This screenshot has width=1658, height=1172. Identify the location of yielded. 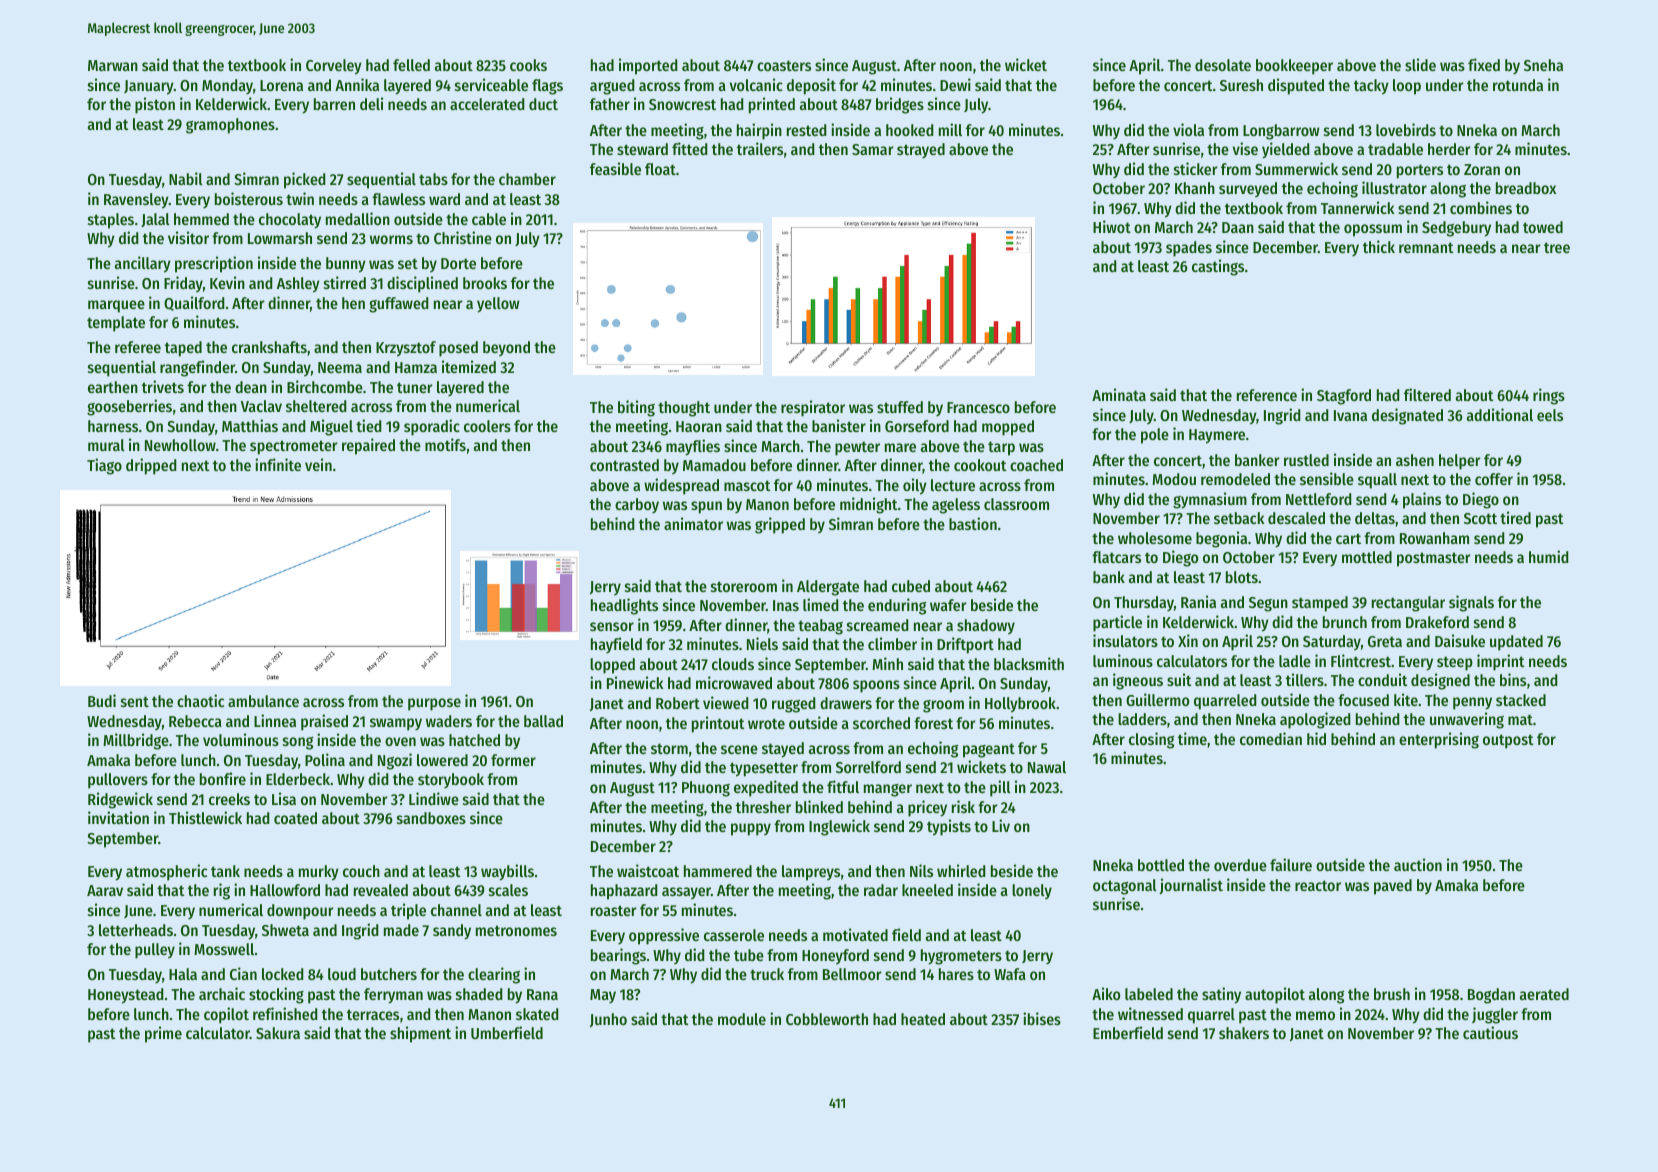
(1286, 150).
